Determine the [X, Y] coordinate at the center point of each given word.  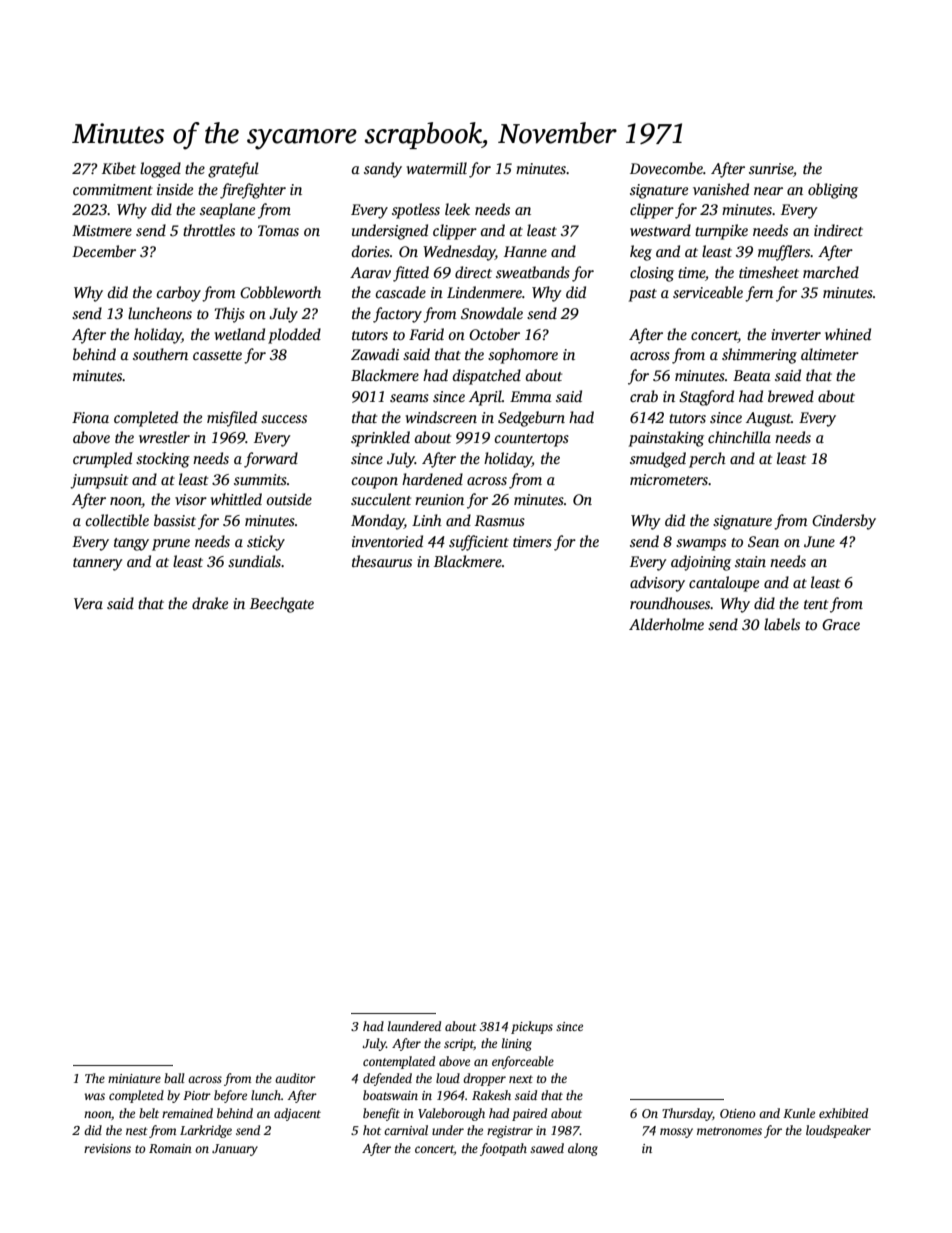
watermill [437, 168]
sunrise [771, 168]
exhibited [843, 1113]
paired [529, 1114]
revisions [107, 1148]
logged [160, 170]
